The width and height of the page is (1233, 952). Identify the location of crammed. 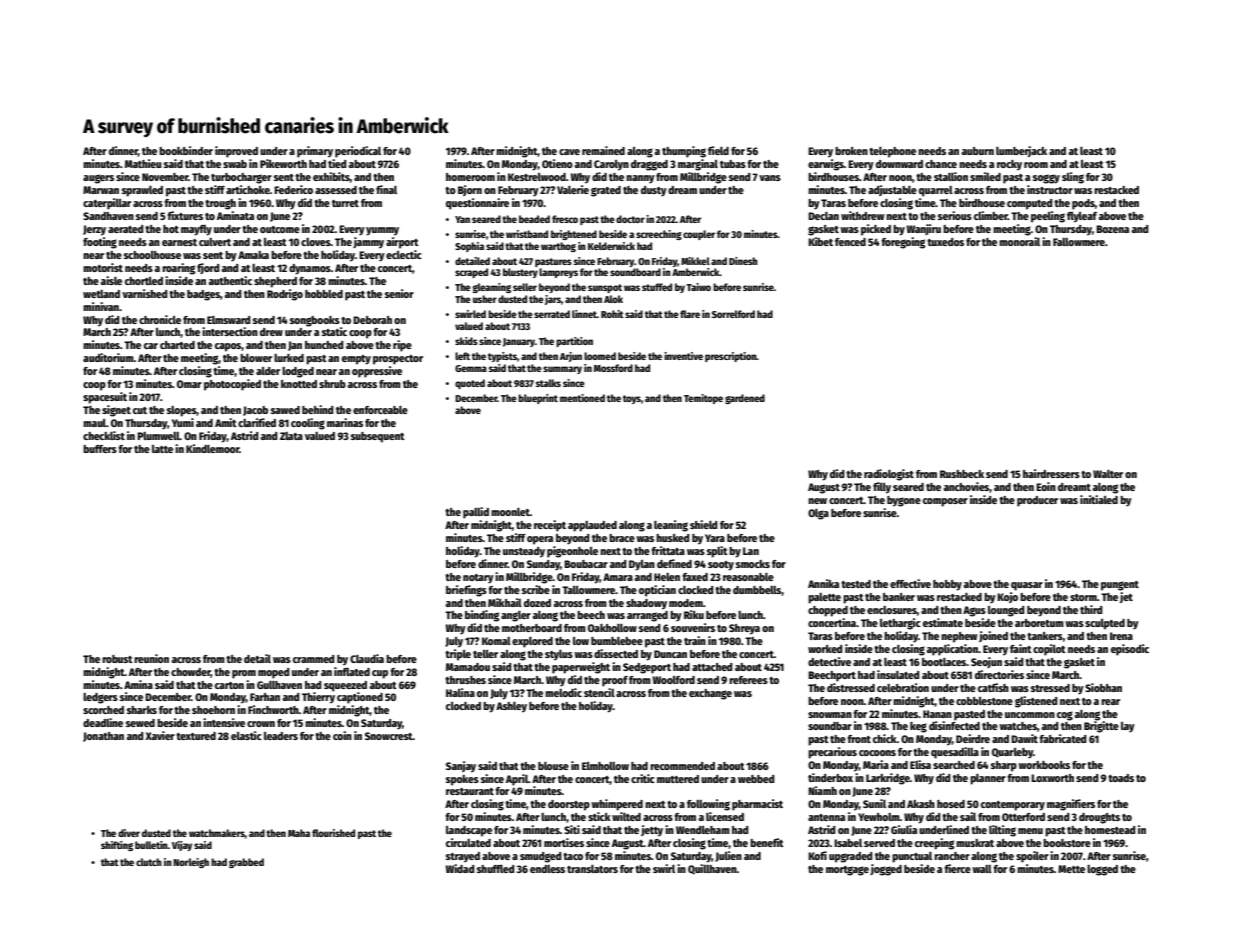
(314, 659).
